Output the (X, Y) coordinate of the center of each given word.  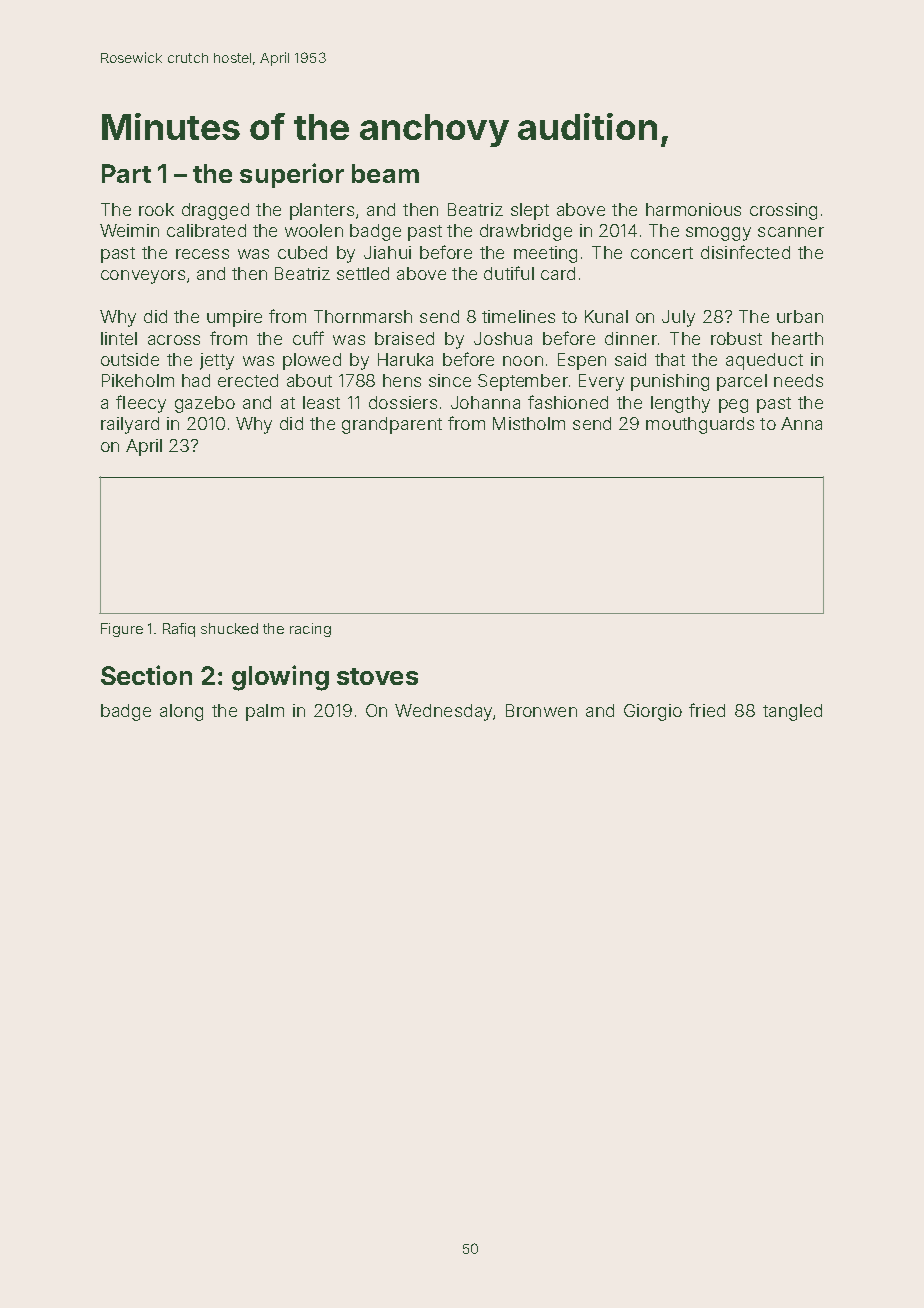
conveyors (143, 277)
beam (385, 173)
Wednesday (443, 712)
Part (126, 173)
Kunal (606, 316)
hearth (797, 338)
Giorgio (653, 712)
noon (523, 361)
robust (736, 338)
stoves (377, 676)
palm (265, 712)
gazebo (205, 404)
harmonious (693, 209)
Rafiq (179, 630)
